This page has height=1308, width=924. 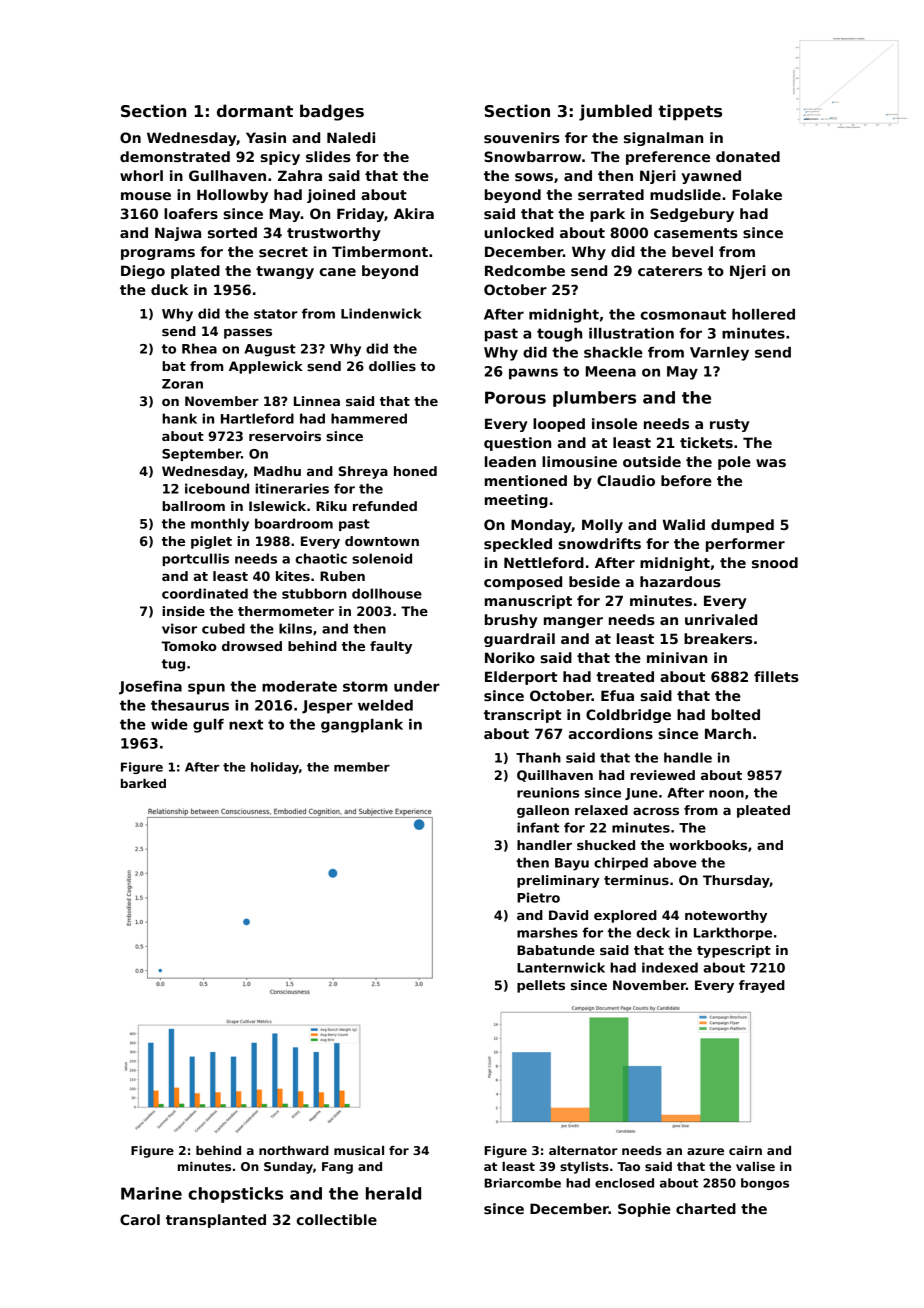 What do you see at coordinates (140, 1219) in the page?
I see `Carol` at bounding box center [140, 1219].
